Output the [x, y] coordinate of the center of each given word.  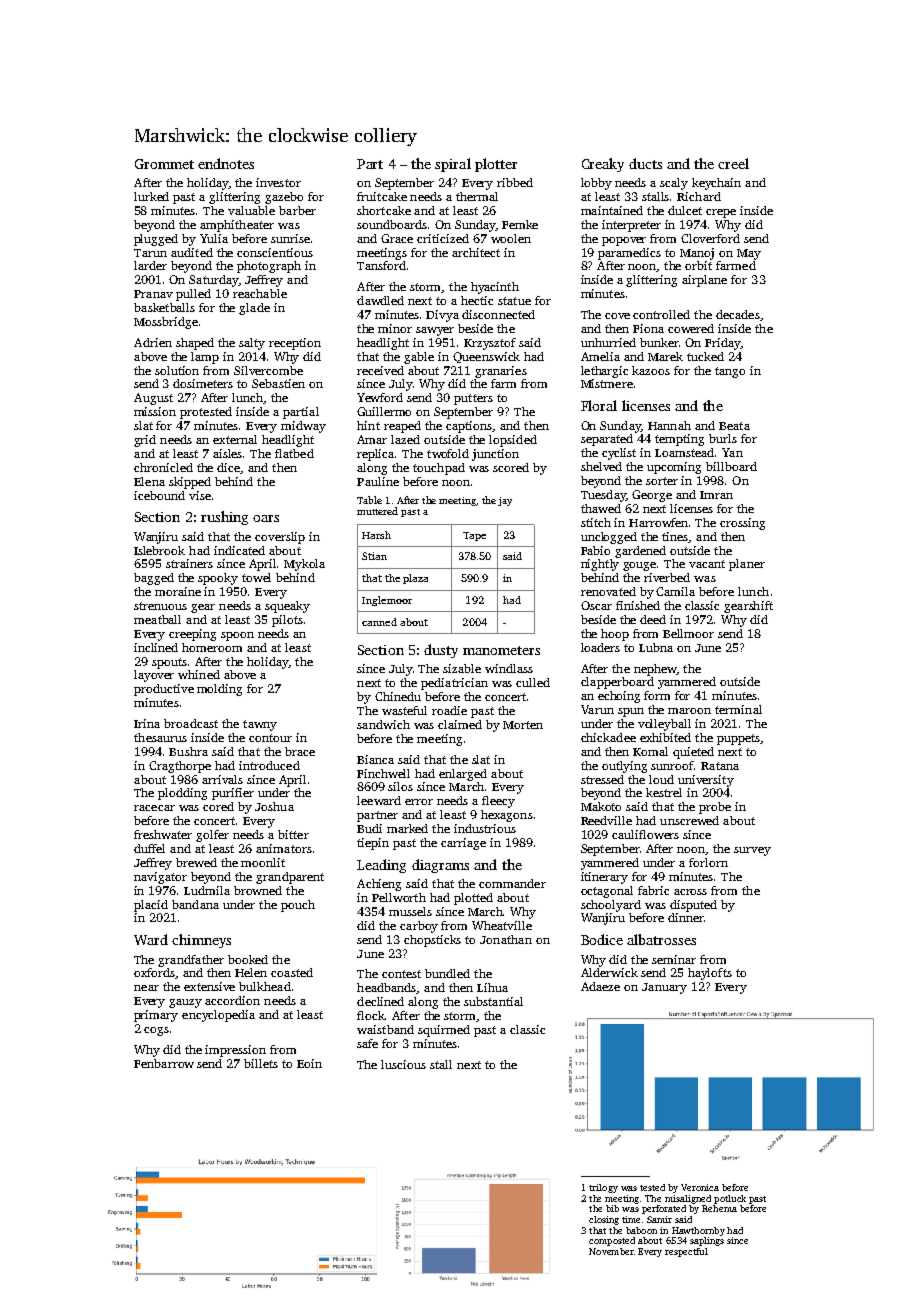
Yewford [380, 397]
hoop [615, 635]
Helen [251, 972]
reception [295, 344]
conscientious [275, 252]
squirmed [444, 1031]
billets [261, 1063]
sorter [662, 481]
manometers [501, 650]
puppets [738, 739]
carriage [463, 844]
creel [733, 163]
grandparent [290, 878]
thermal [477, 196]
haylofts [710, 974]
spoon [237, 636]
